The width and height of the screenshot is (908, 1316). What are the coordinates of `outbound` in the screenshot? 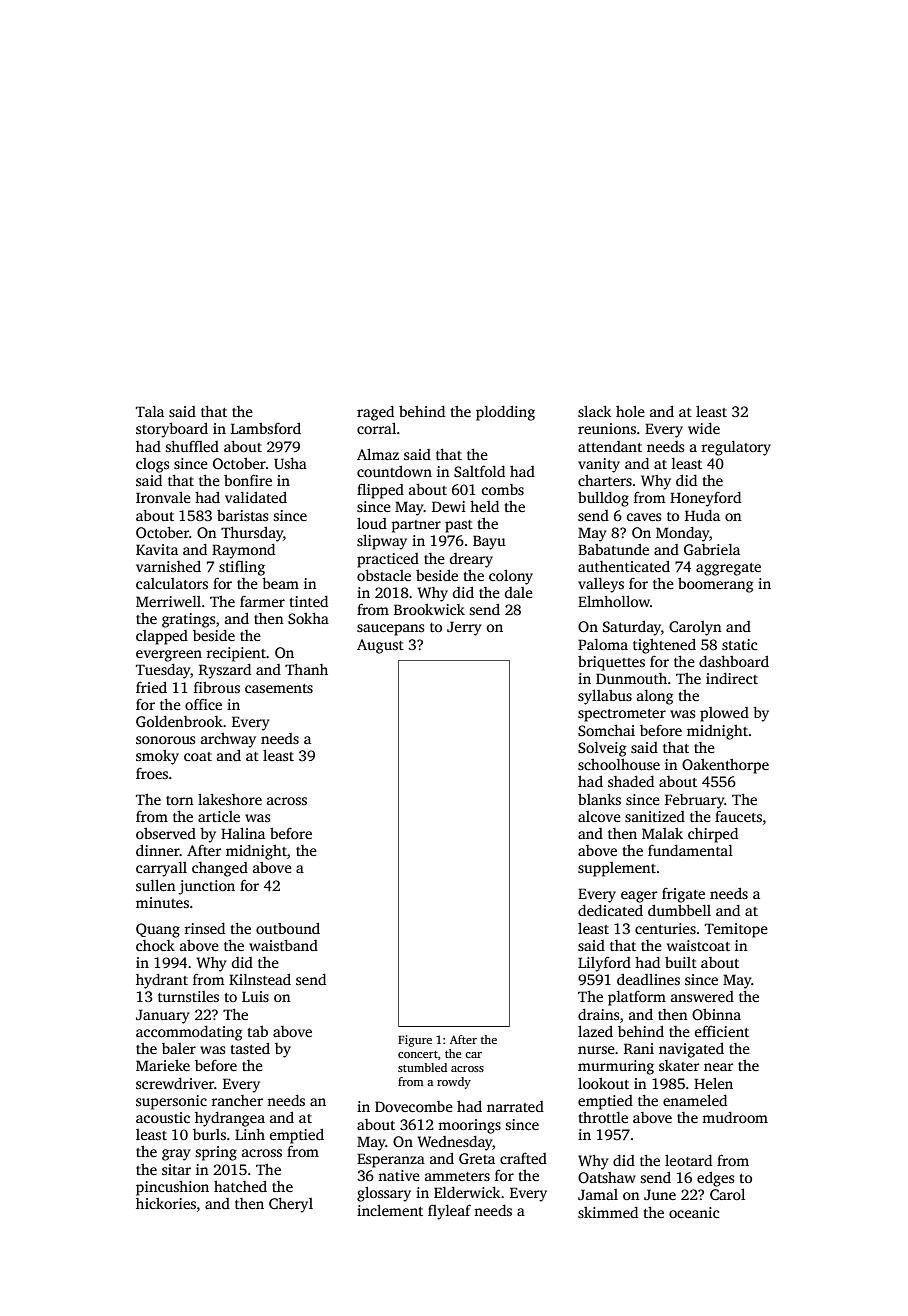 It's located at (288, 928).
